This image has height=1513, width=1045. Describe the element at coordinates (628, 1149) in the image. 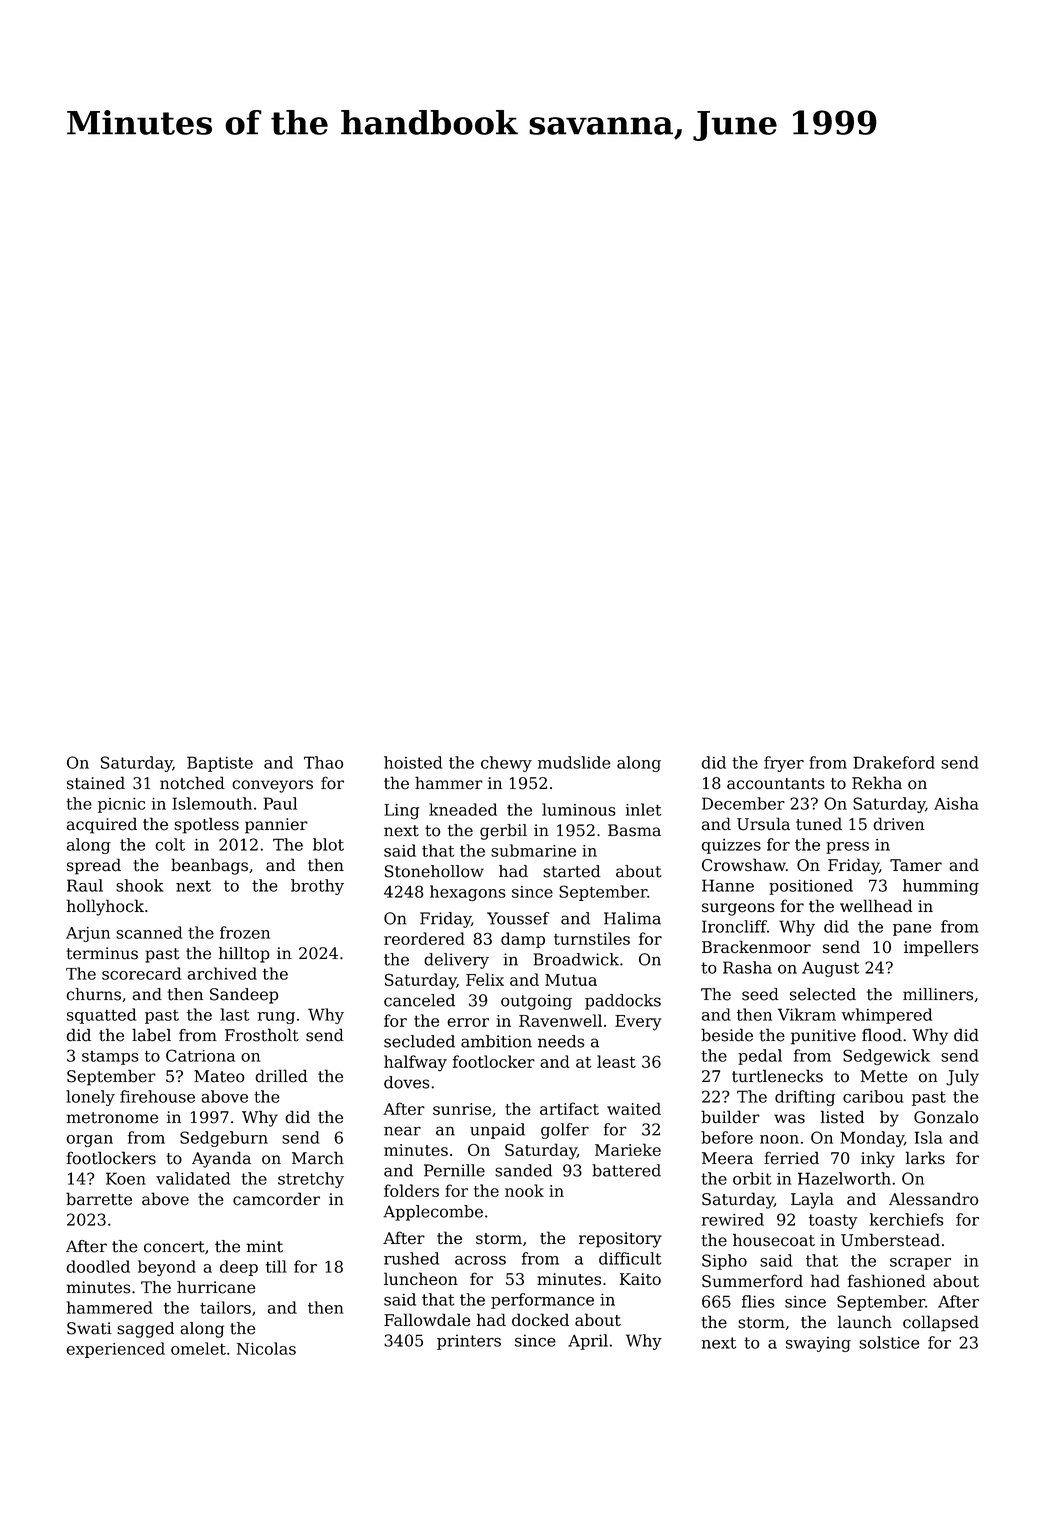

I see `Marieke` at that location.
